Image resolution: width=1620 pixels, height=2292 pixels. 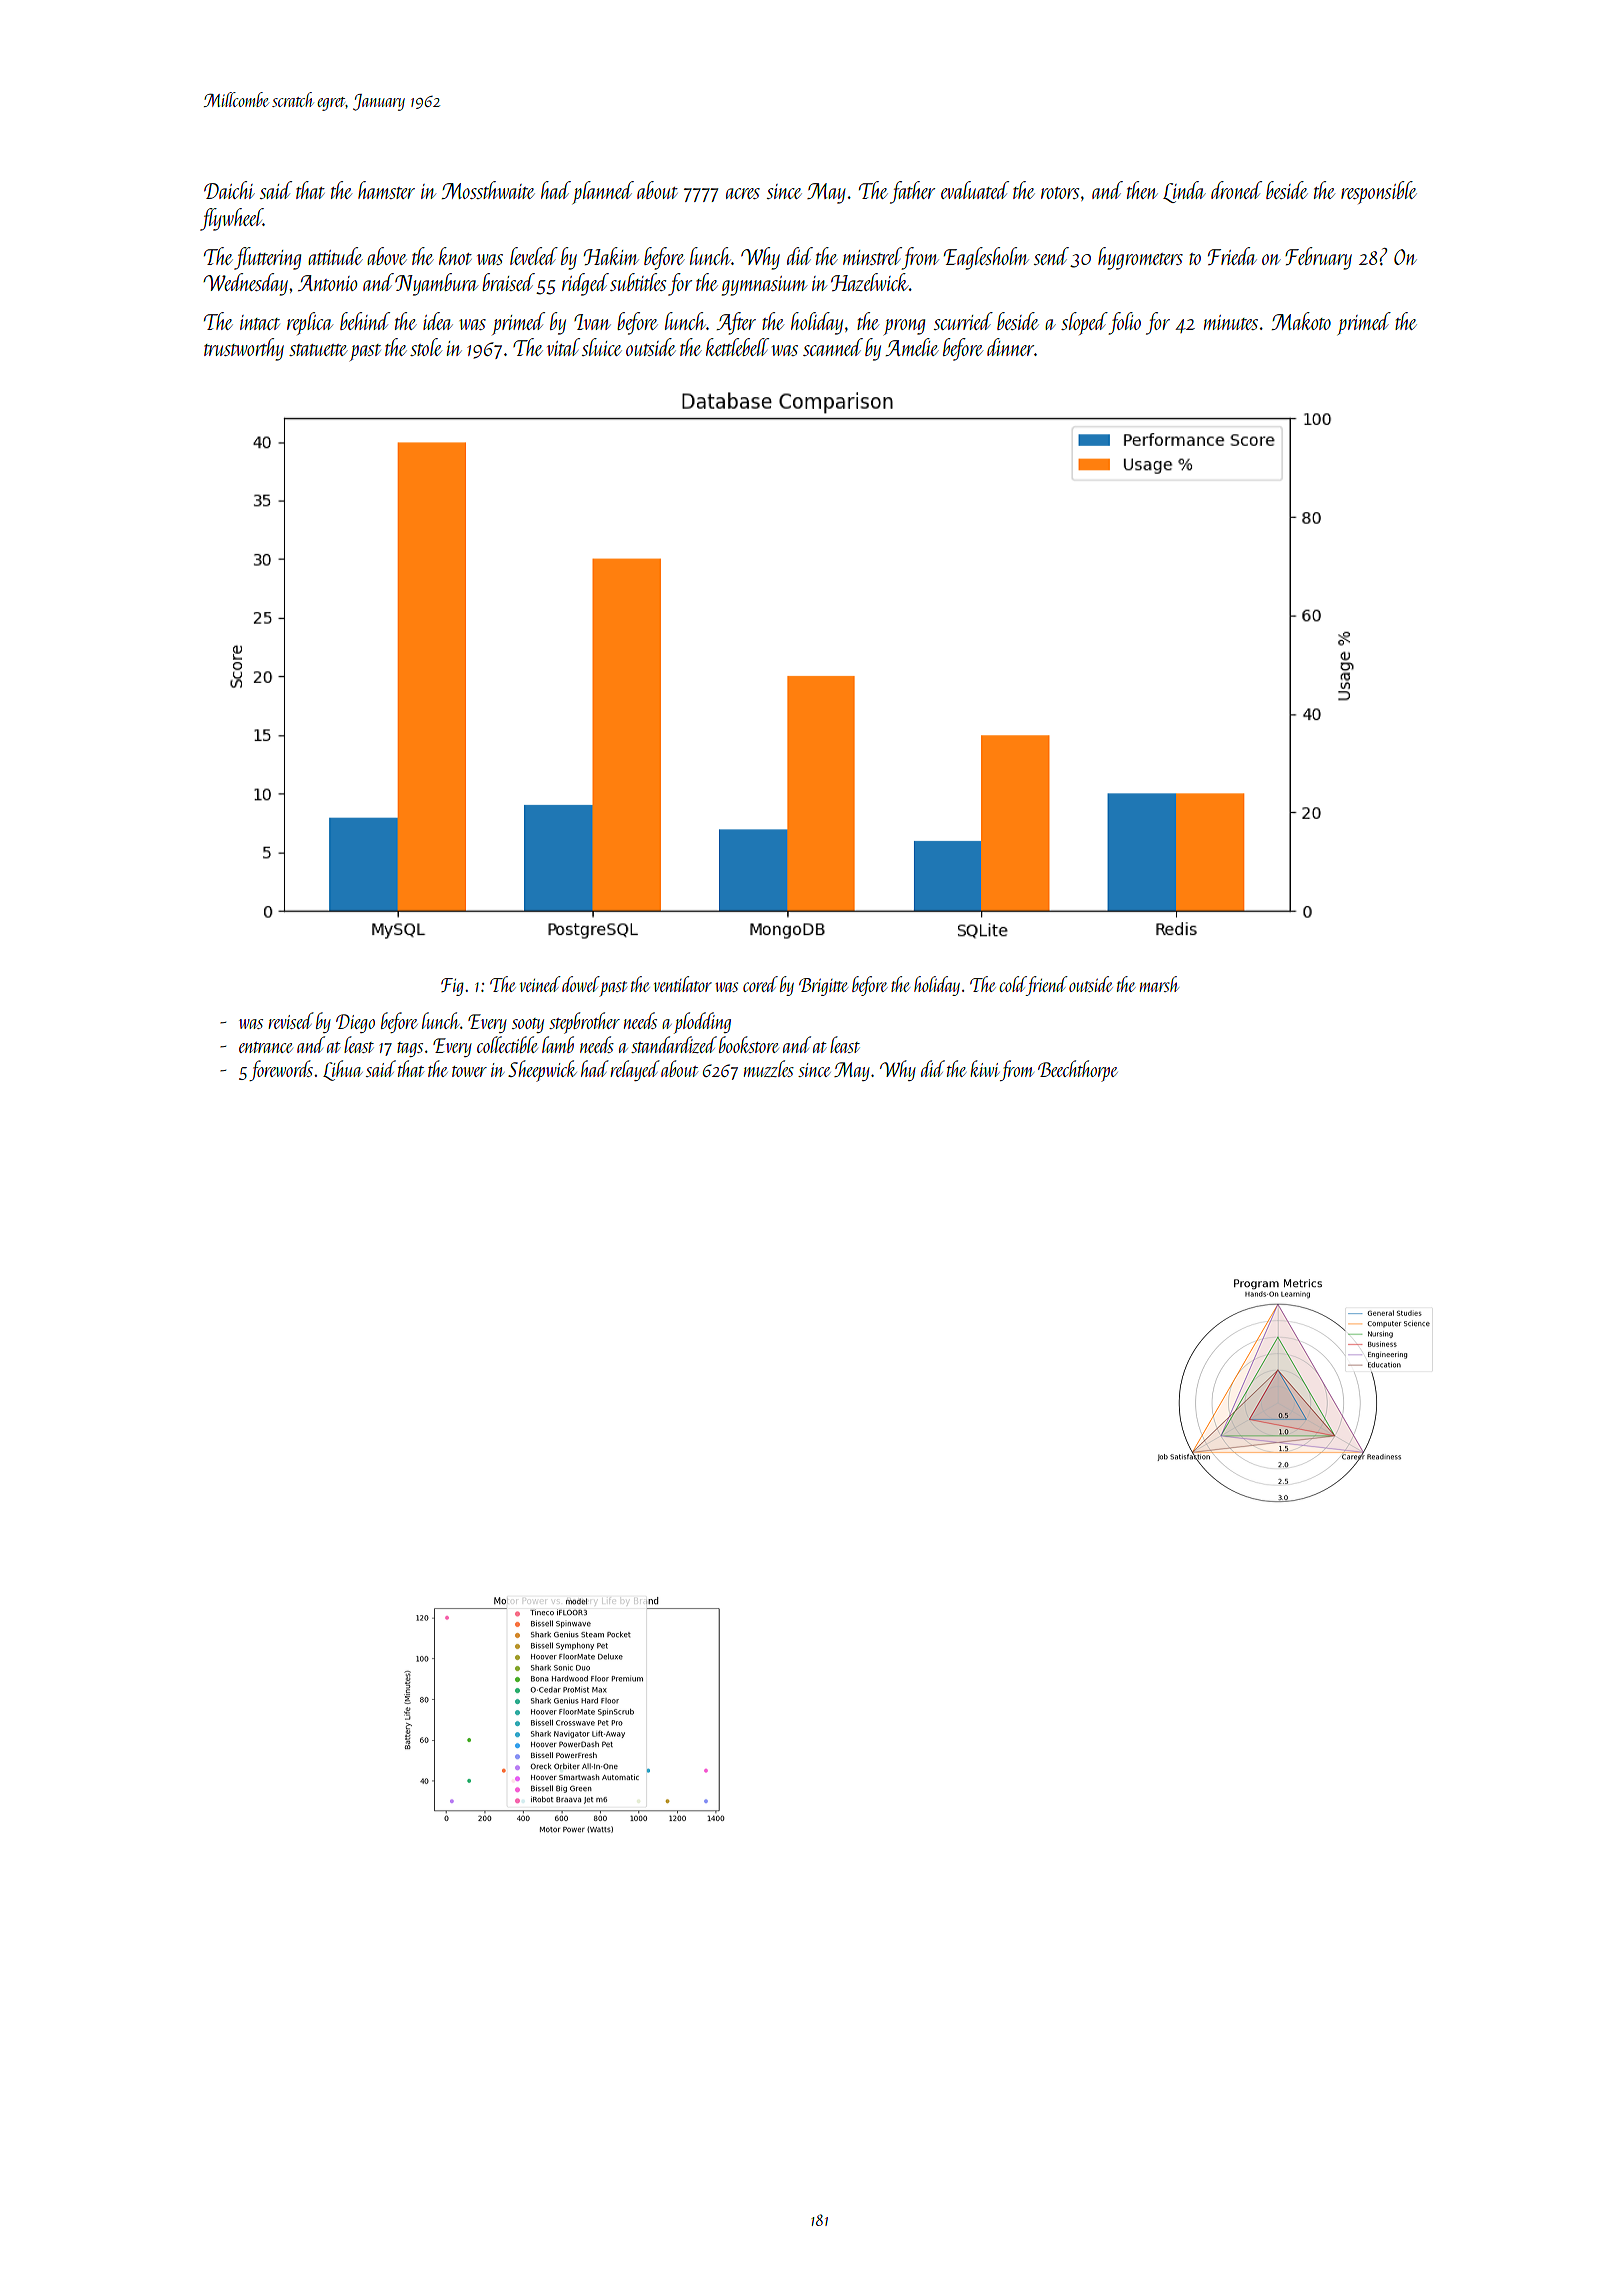 I want to click on cored, so click(x=760, y=984).
